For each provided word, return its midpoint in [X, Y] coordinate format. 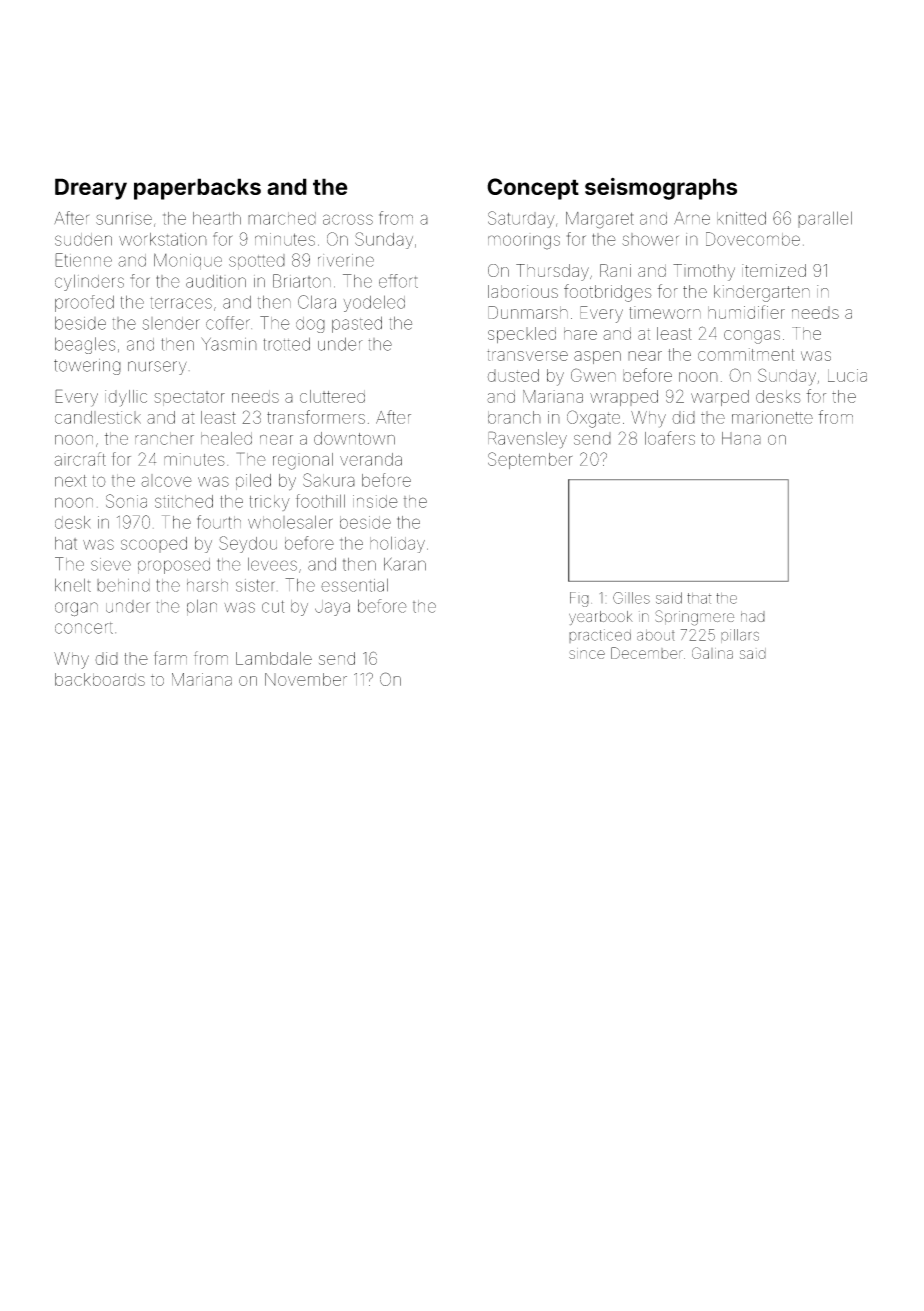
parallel [825, 219]
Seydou [248, 544]
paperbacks [197, 189]
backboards [100, 679]
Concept [533, 189]
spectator [189, 398]
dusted [513, 375]
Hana [741, 438]
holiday [397, 544]
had [753, 616]
